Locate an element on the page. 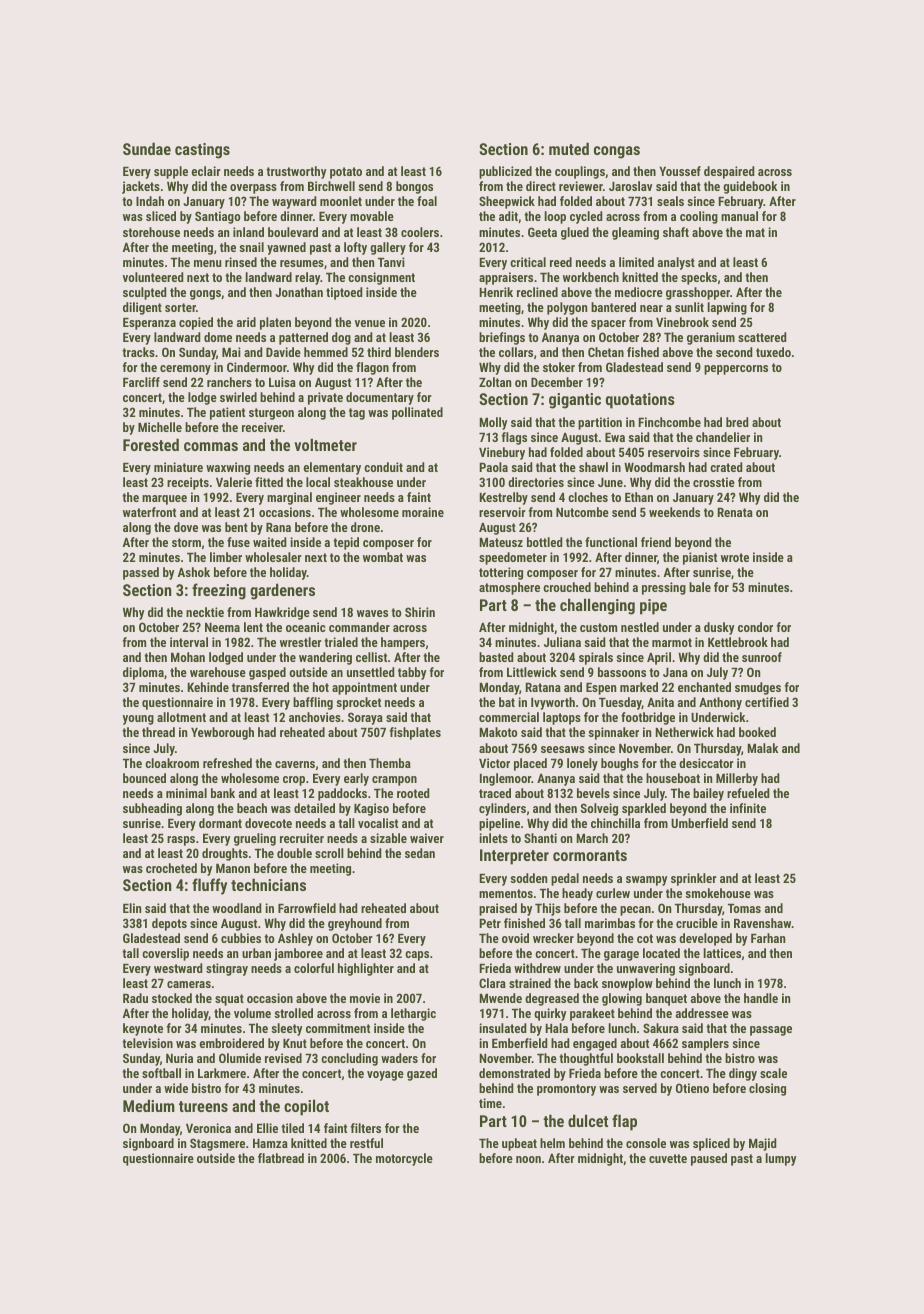 The height and width of the page is (1314, 924). softball is located at coordinates (161, 1073).
